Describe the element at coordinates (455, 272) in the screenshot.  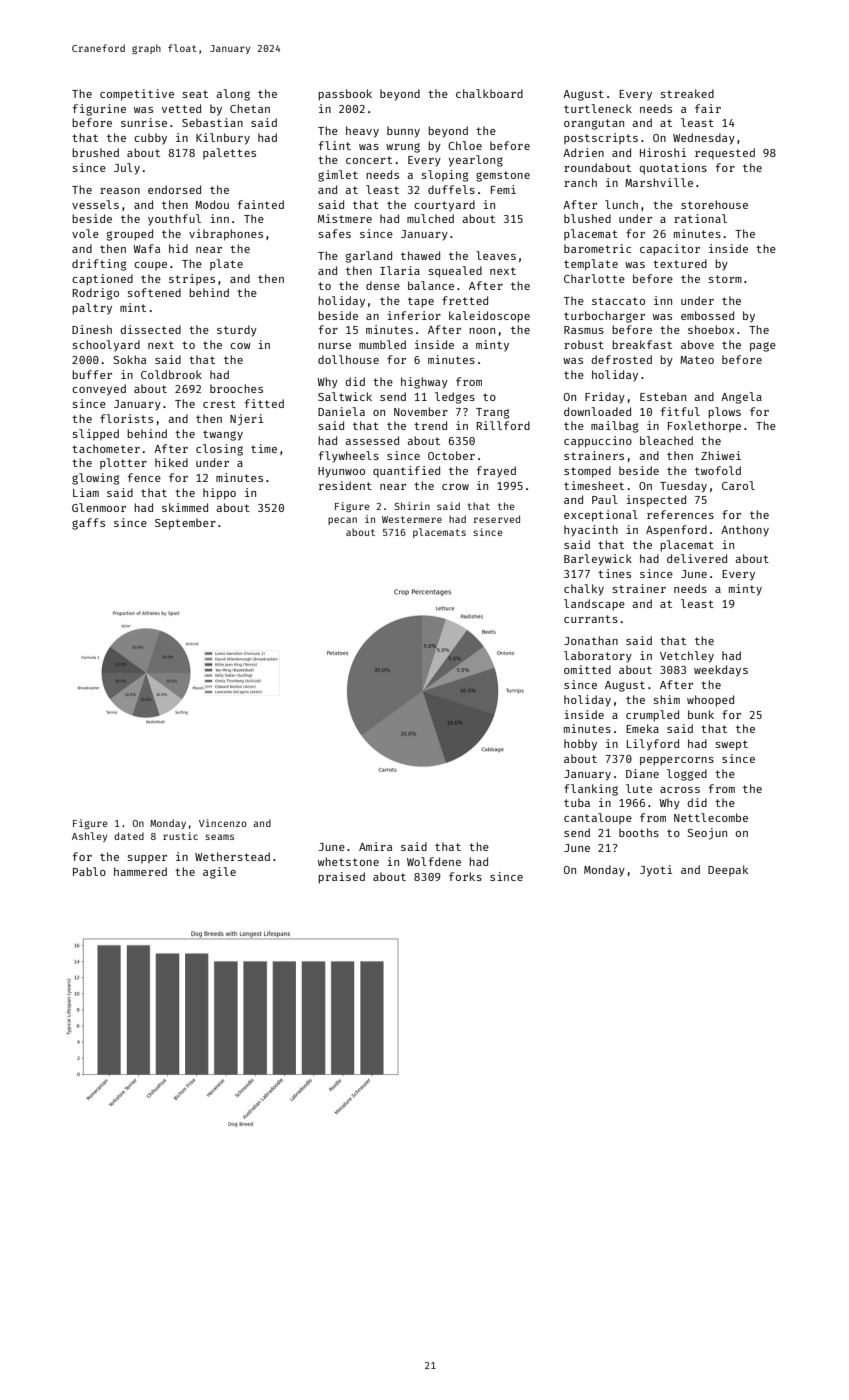
I see `squealed` at that location.
